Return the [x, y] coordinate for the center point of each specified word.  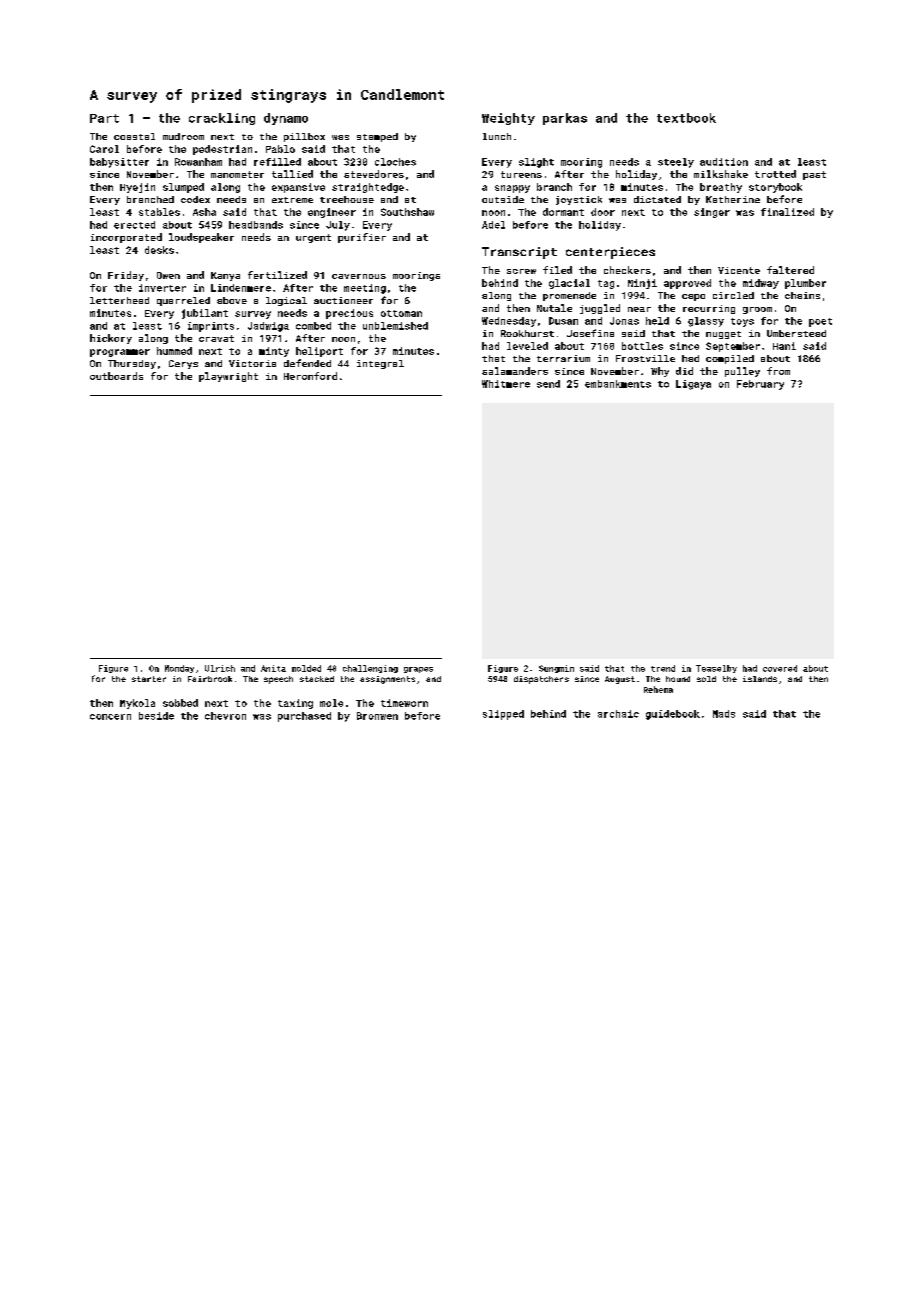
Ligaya [693, 385]
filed [557, 270]
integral [380, 364]
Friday [126, 276]
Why [660, 372]
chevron [225, 716]
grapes [418, 670]
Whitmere [506, 384]
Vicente [739, 270]
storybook [775, 188]
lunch [497, 136]
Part [104, 118]
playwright [228, 377]
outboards [116, 376]
